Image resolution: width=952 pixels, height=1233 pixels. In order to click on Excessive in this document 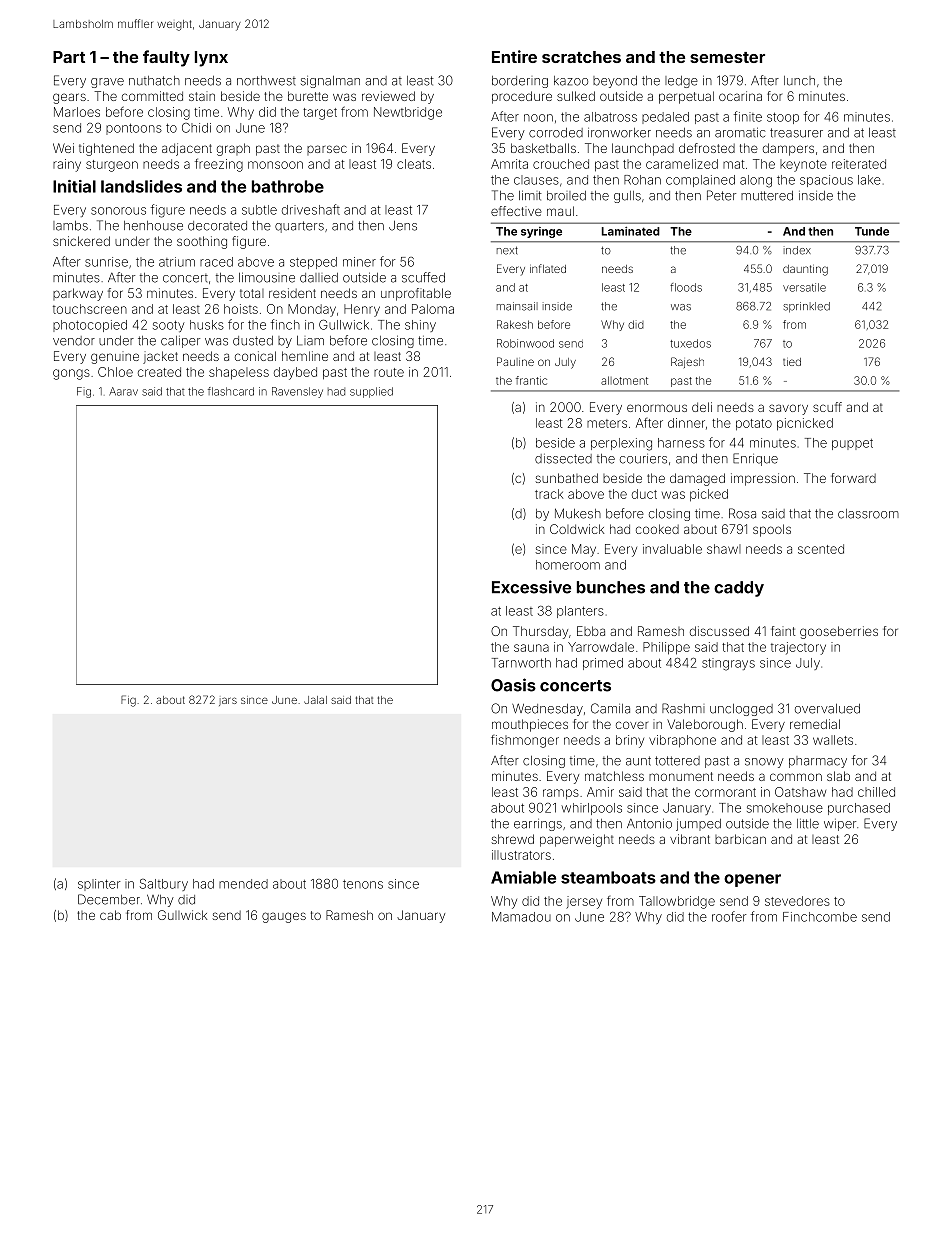, I will do `click(531, 587)`.
